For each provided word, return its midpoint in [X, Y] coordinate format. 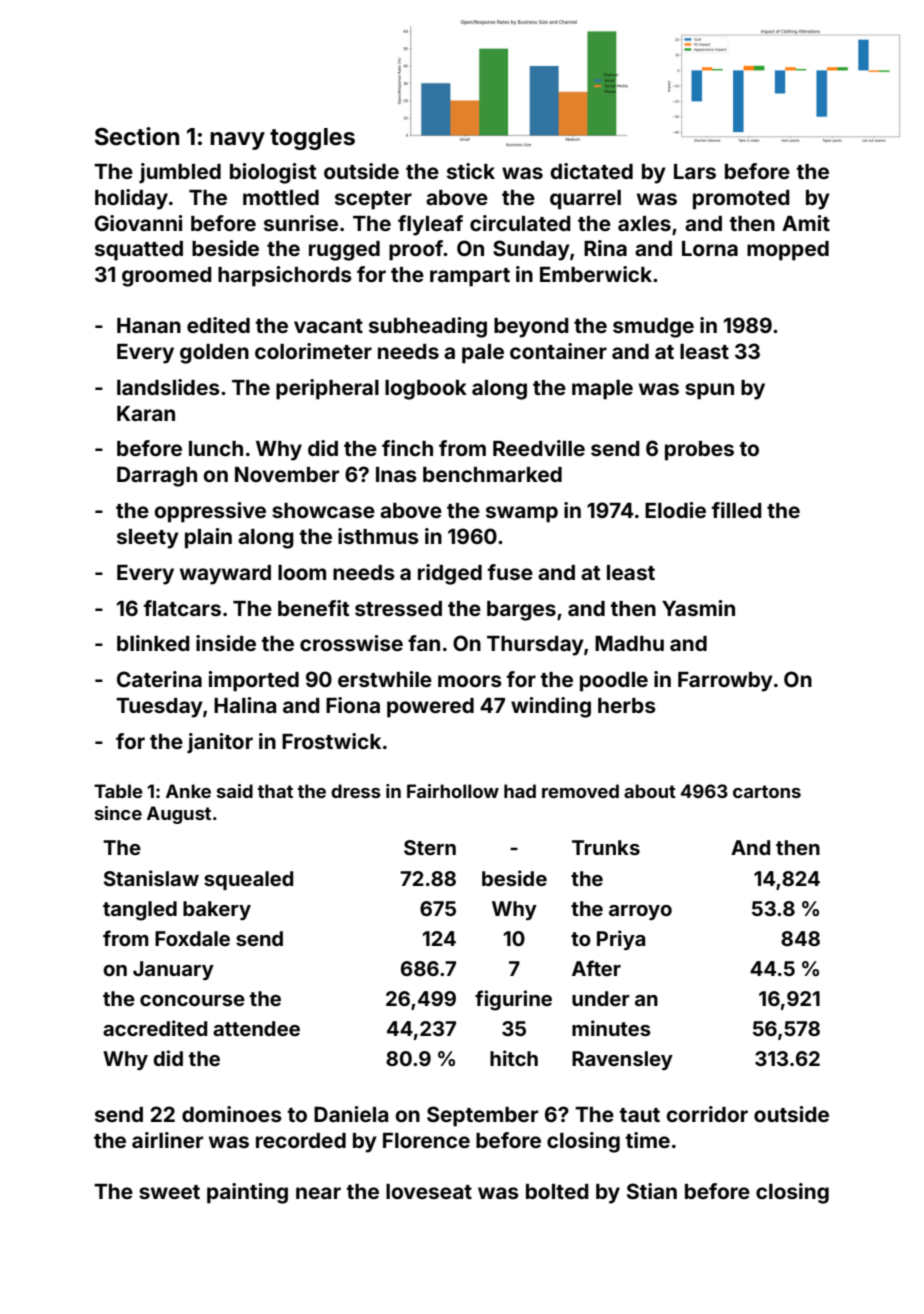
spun [709, 391]
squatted [139, 251]
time [648, 1140]
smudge [653, 328]
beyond [531, 328]
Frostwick [331, 741]
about [650, 791]
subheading [428, 327]
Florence [426, 1140]
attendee [256, 1028]
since [118, 813]
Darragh [157, 476]
